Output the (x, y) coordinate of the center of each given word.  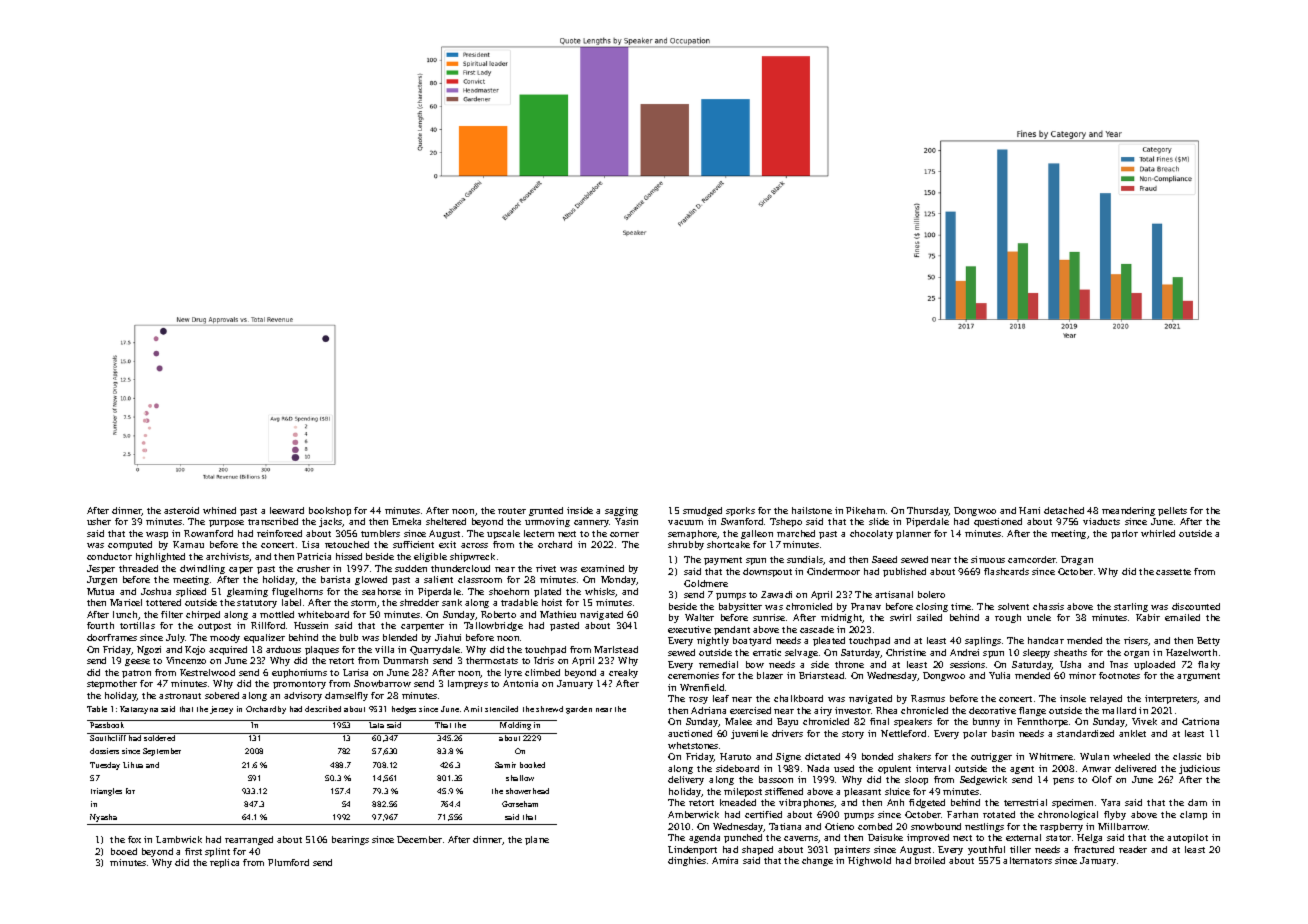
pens (1063, 781)
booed (124, 851)
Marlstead (616, 649)
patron (136, 674)
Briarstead (821, 675)
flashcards (1006, 571)
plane (537, 840)
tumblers (380, 533)
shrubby (686, 545)
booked (532, 765)
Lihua (133, 765)
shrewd (549, 709)
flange (1032, 711)
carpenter (422, 627)
